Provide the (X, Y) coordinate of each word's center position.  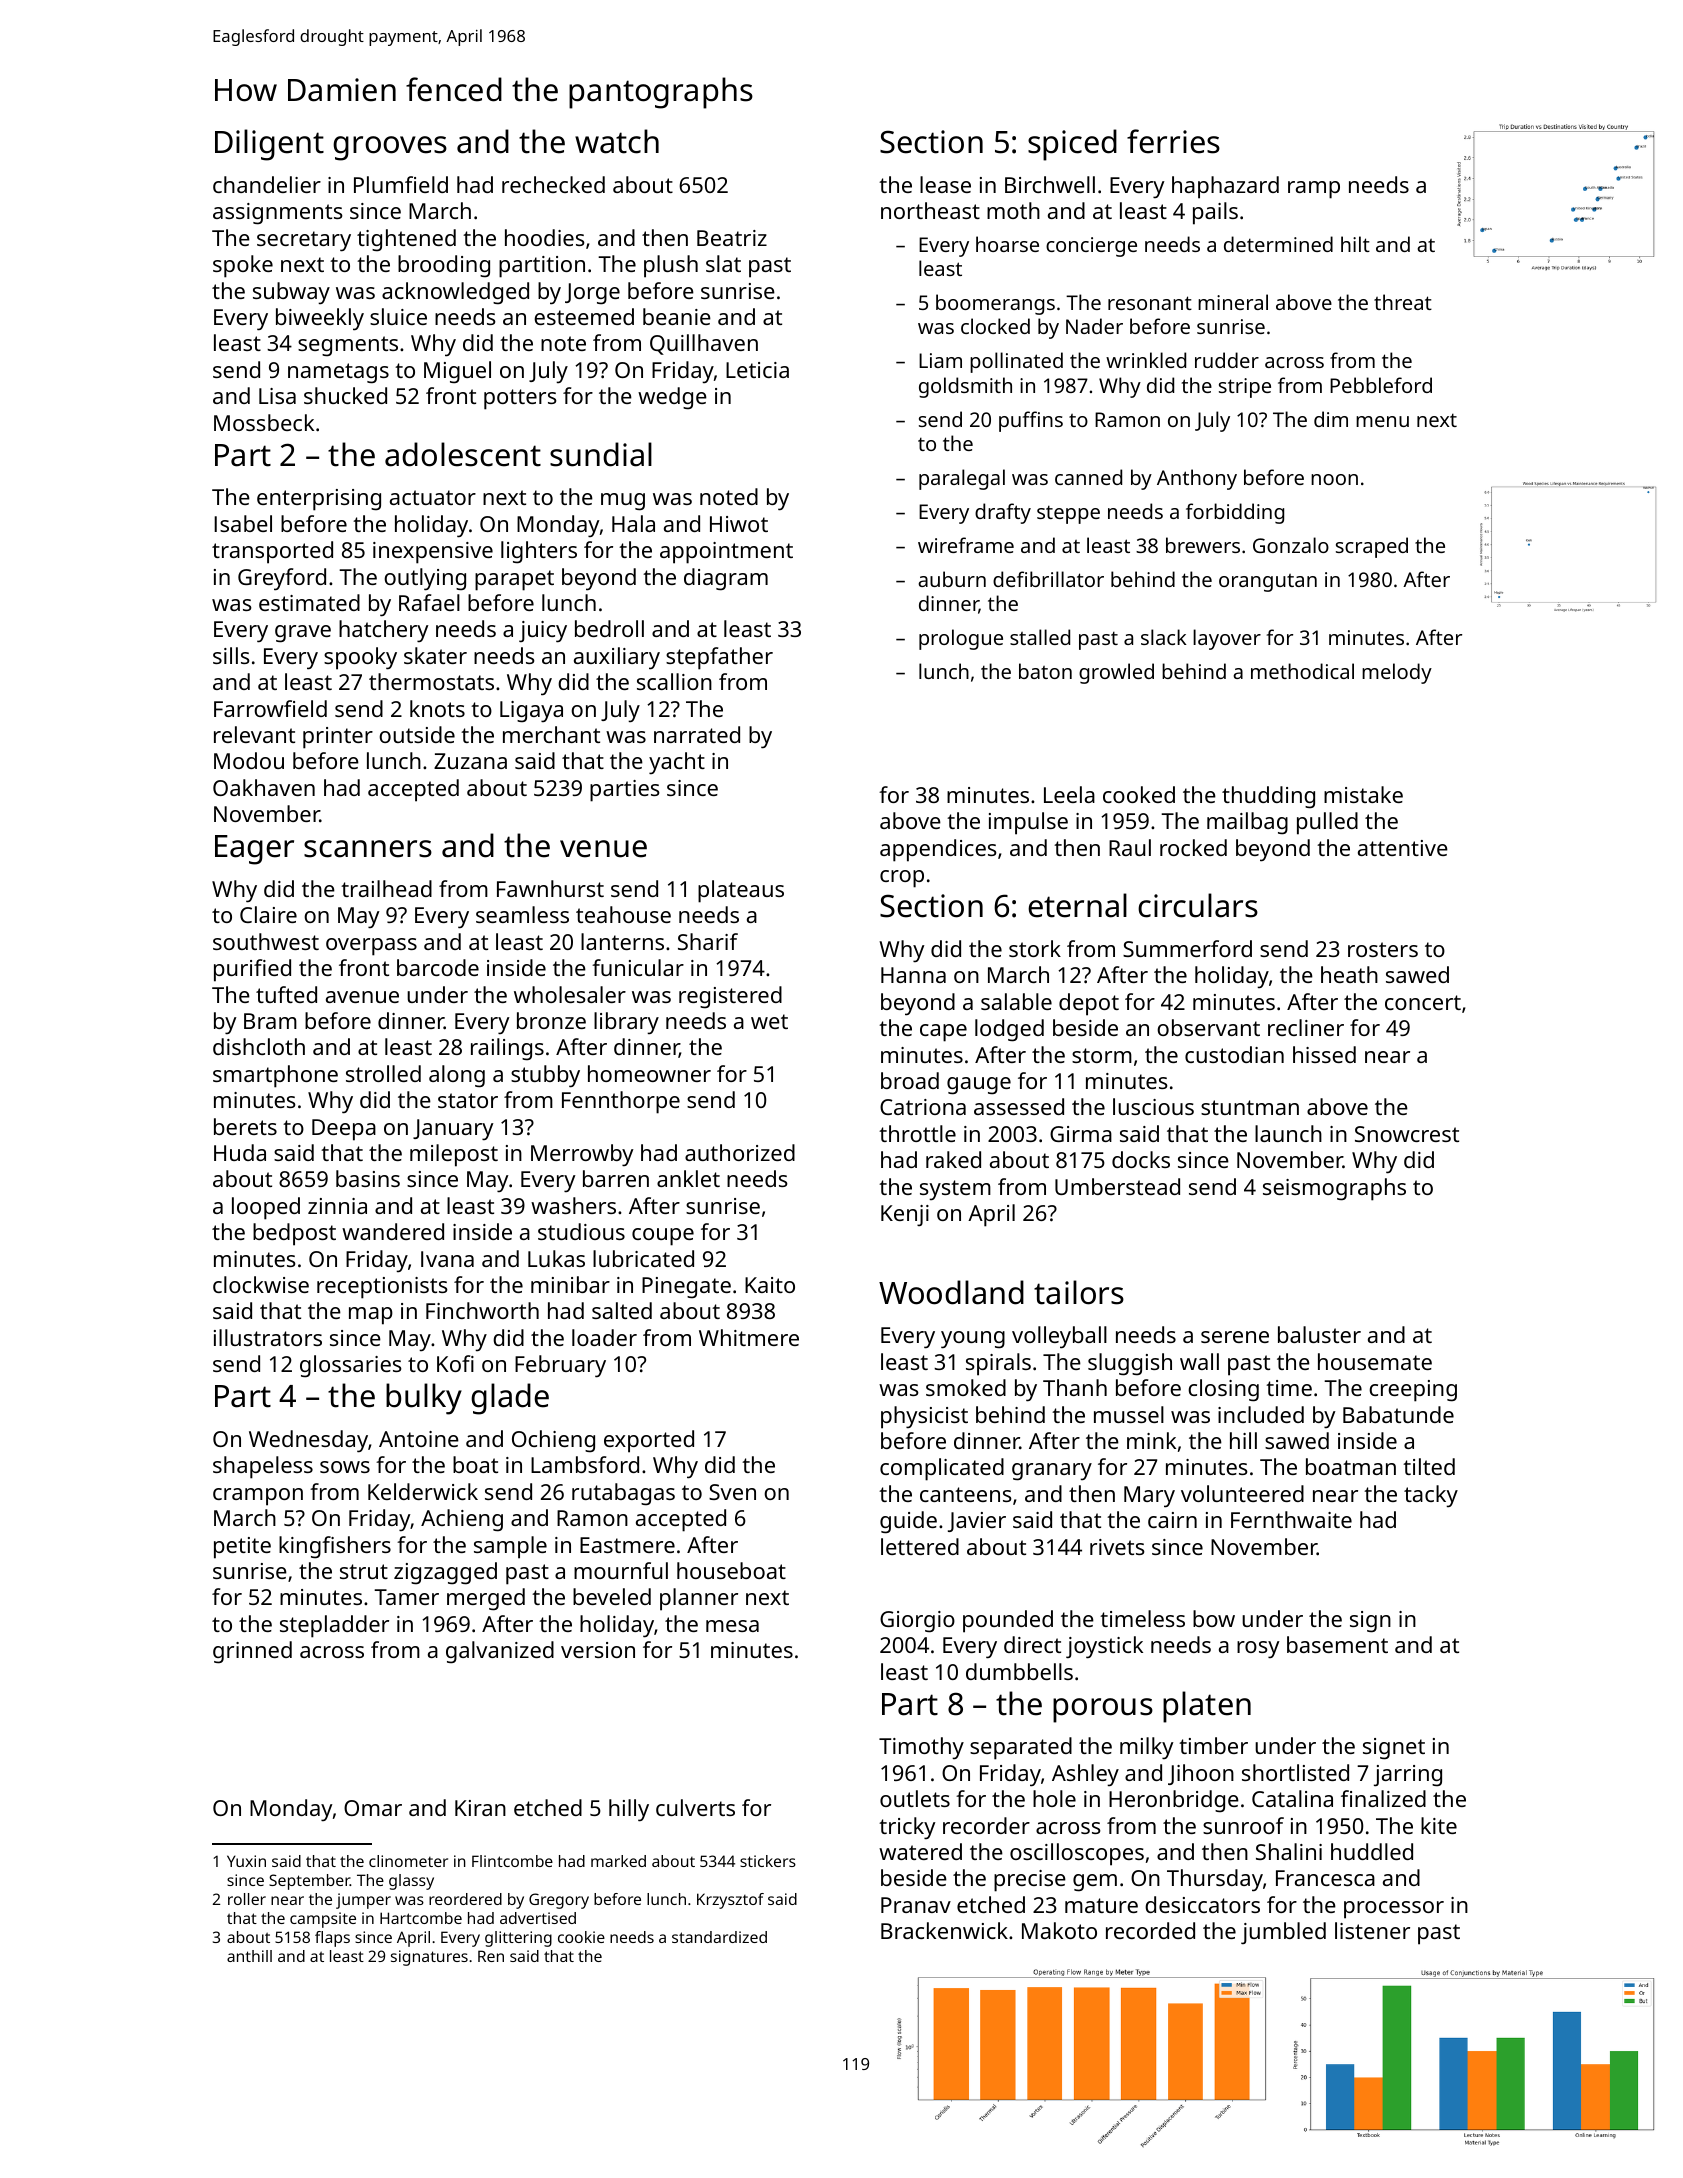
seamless (522, 914)
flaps (332, 1939)
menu (1382, 421)
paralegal (962, 479)
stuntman (1250, 1107)
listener (1372, 1930)
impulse (1028, 823)
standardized (719, 1937)
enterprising (319, 500)
